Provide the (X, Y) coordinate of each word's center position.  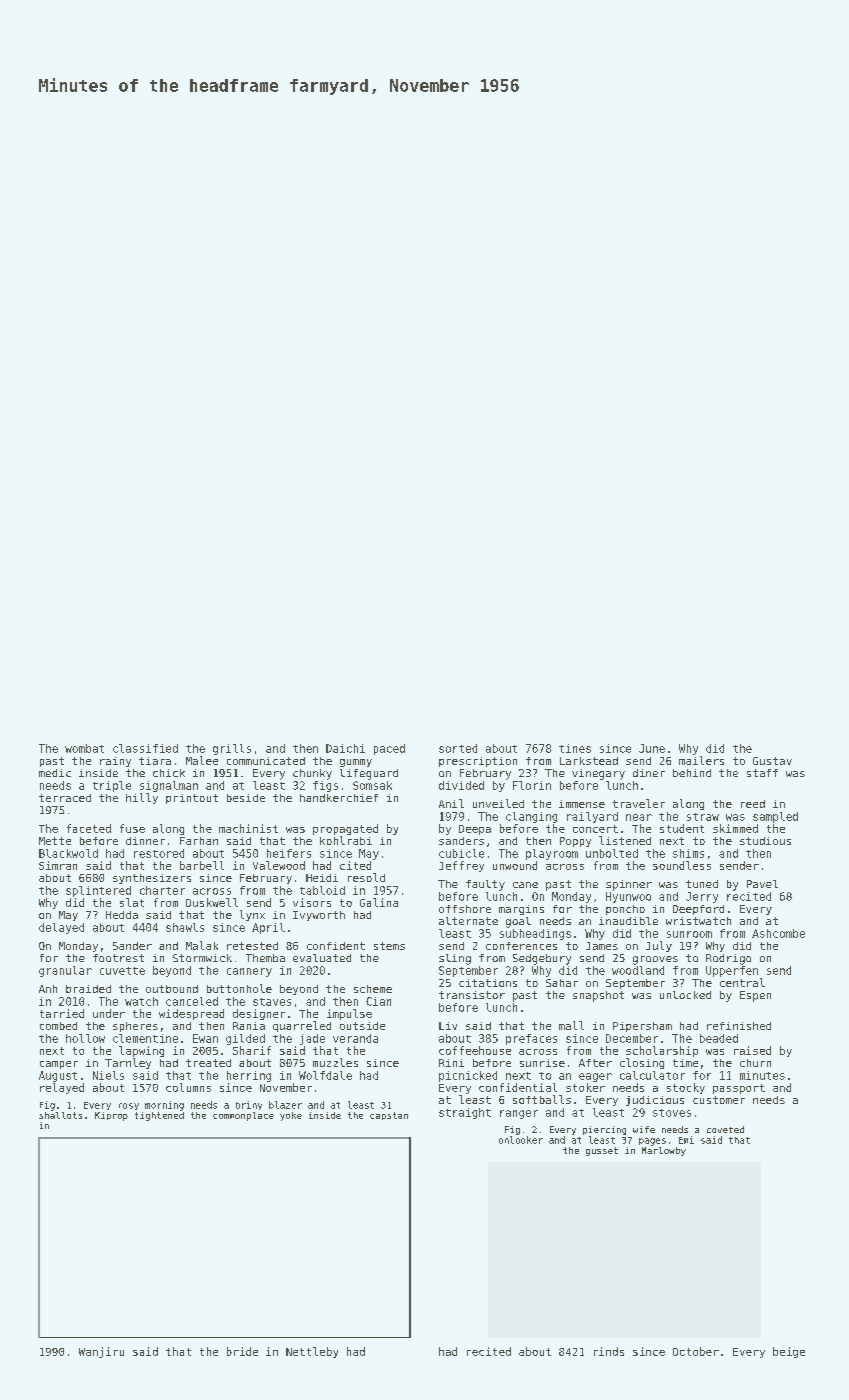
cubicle (461, 853)
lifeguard (369, 774)
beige (789, 1352)
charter (162, 890)
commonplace (243, 1116)
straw (703, 817)
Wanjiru (101, 1352)
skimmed (735, 828)
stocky (686, 1088)
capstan (389, 1116)
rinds (609, 1351)
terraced (65, 798)
